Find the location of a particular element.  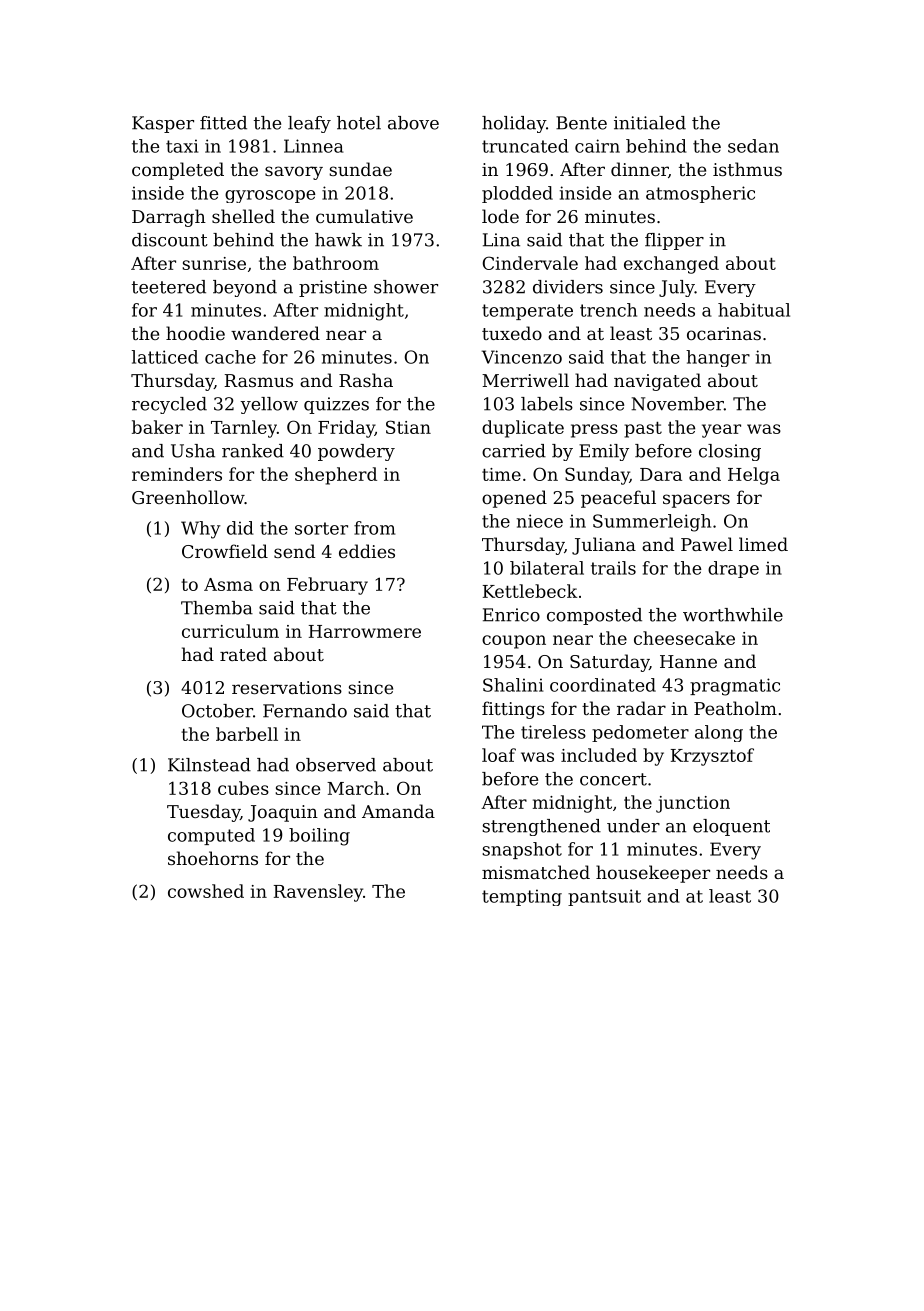

tempting is located at coordinates (522, 897).
